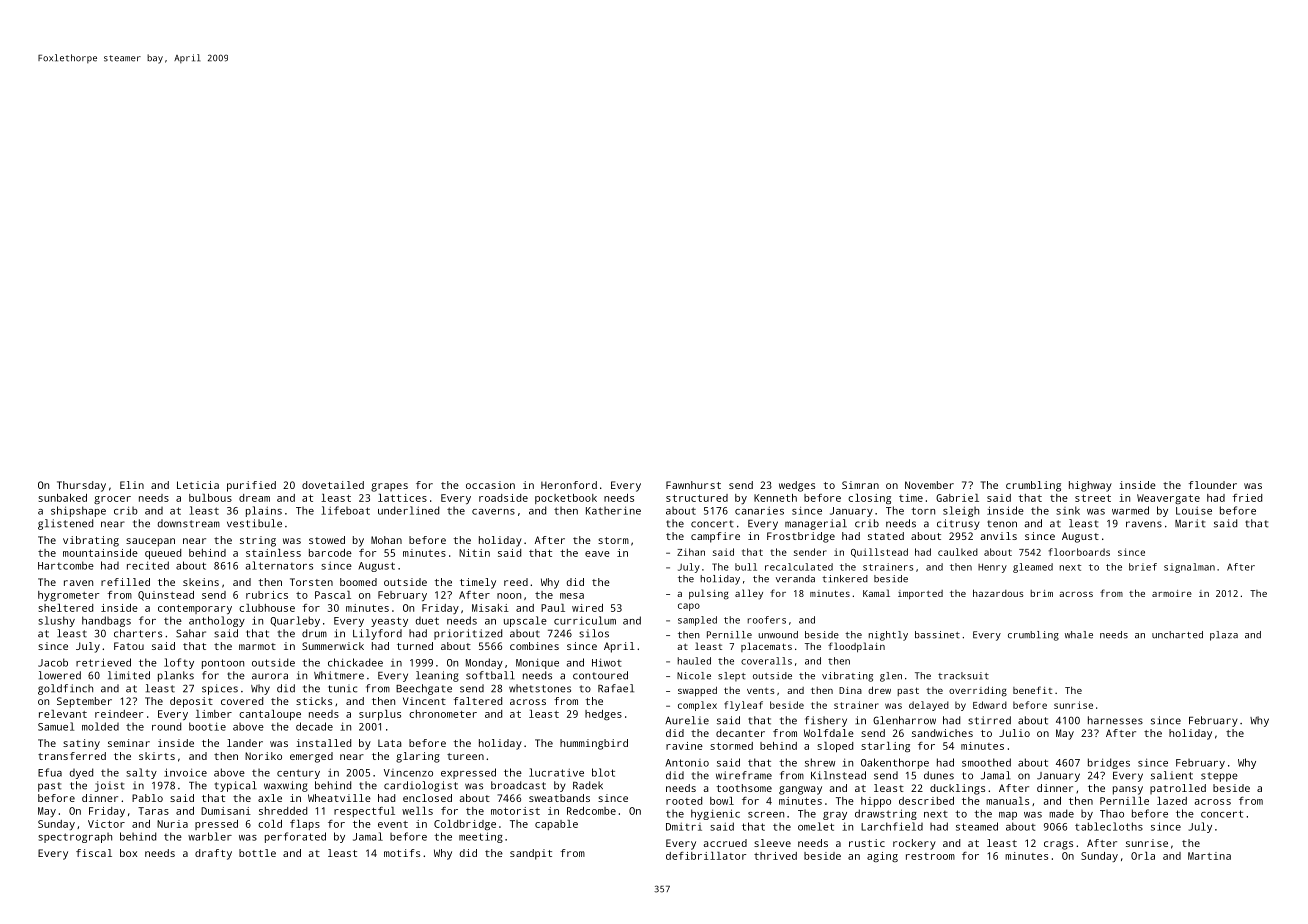 The image size is (1308, 924). Describe the element at coordinates (1109, 763) in the screenshot. I see `bridges` at that location.
